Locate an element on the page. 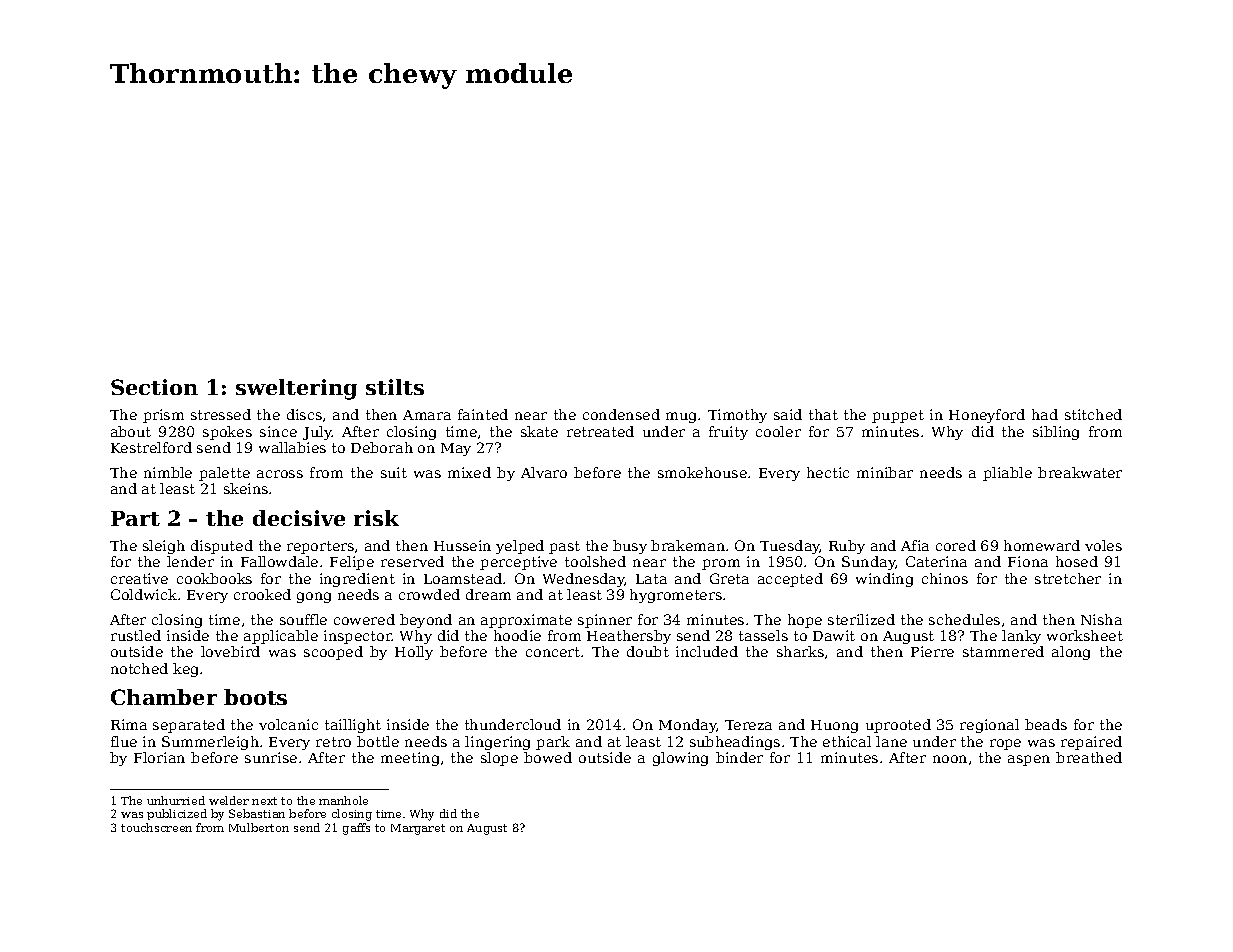 The image size is (1233, 952). aspen is located at coordinates (1029, 760).
